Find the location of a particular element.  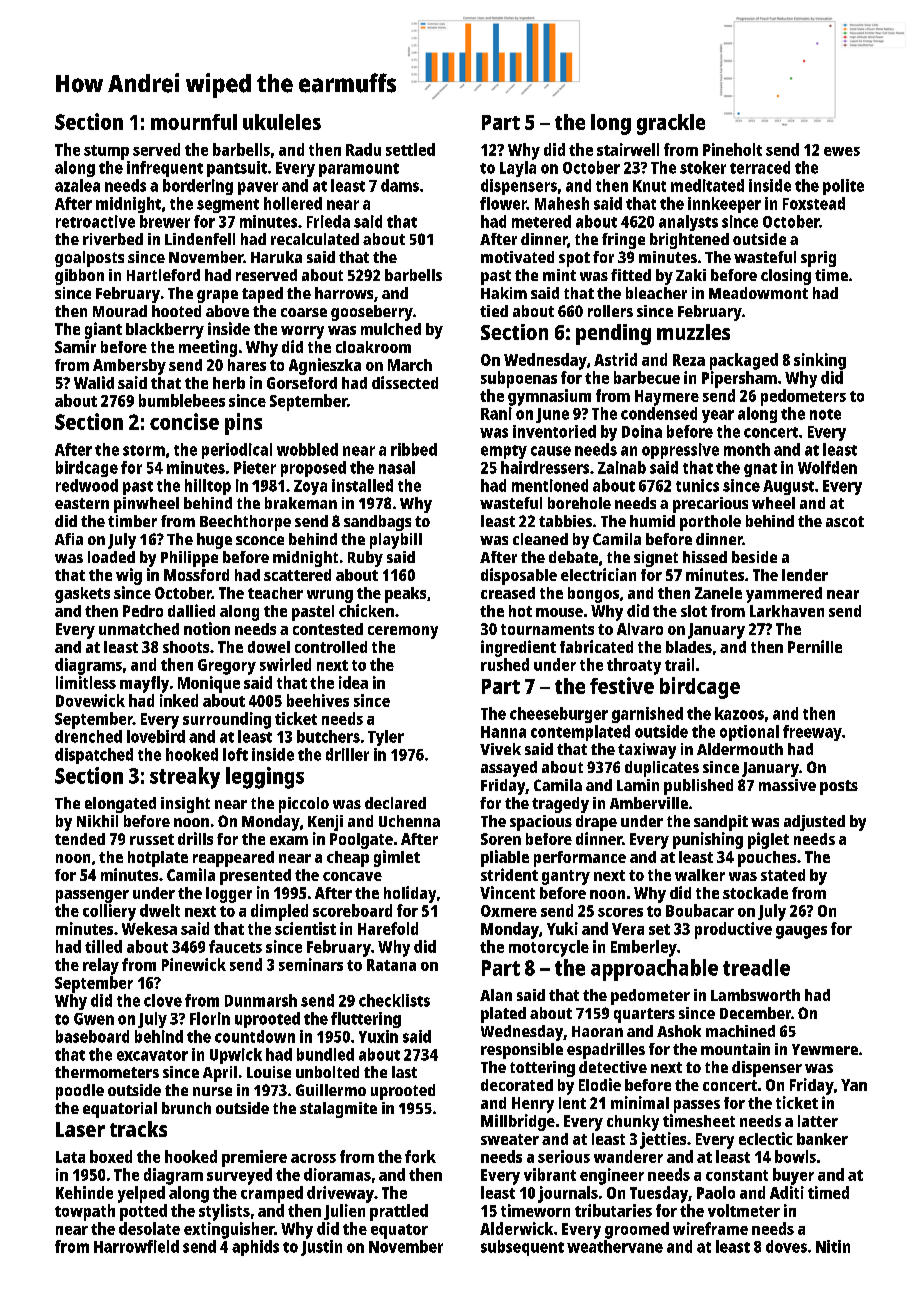

premiere is located at coordinates (254, 1158).
